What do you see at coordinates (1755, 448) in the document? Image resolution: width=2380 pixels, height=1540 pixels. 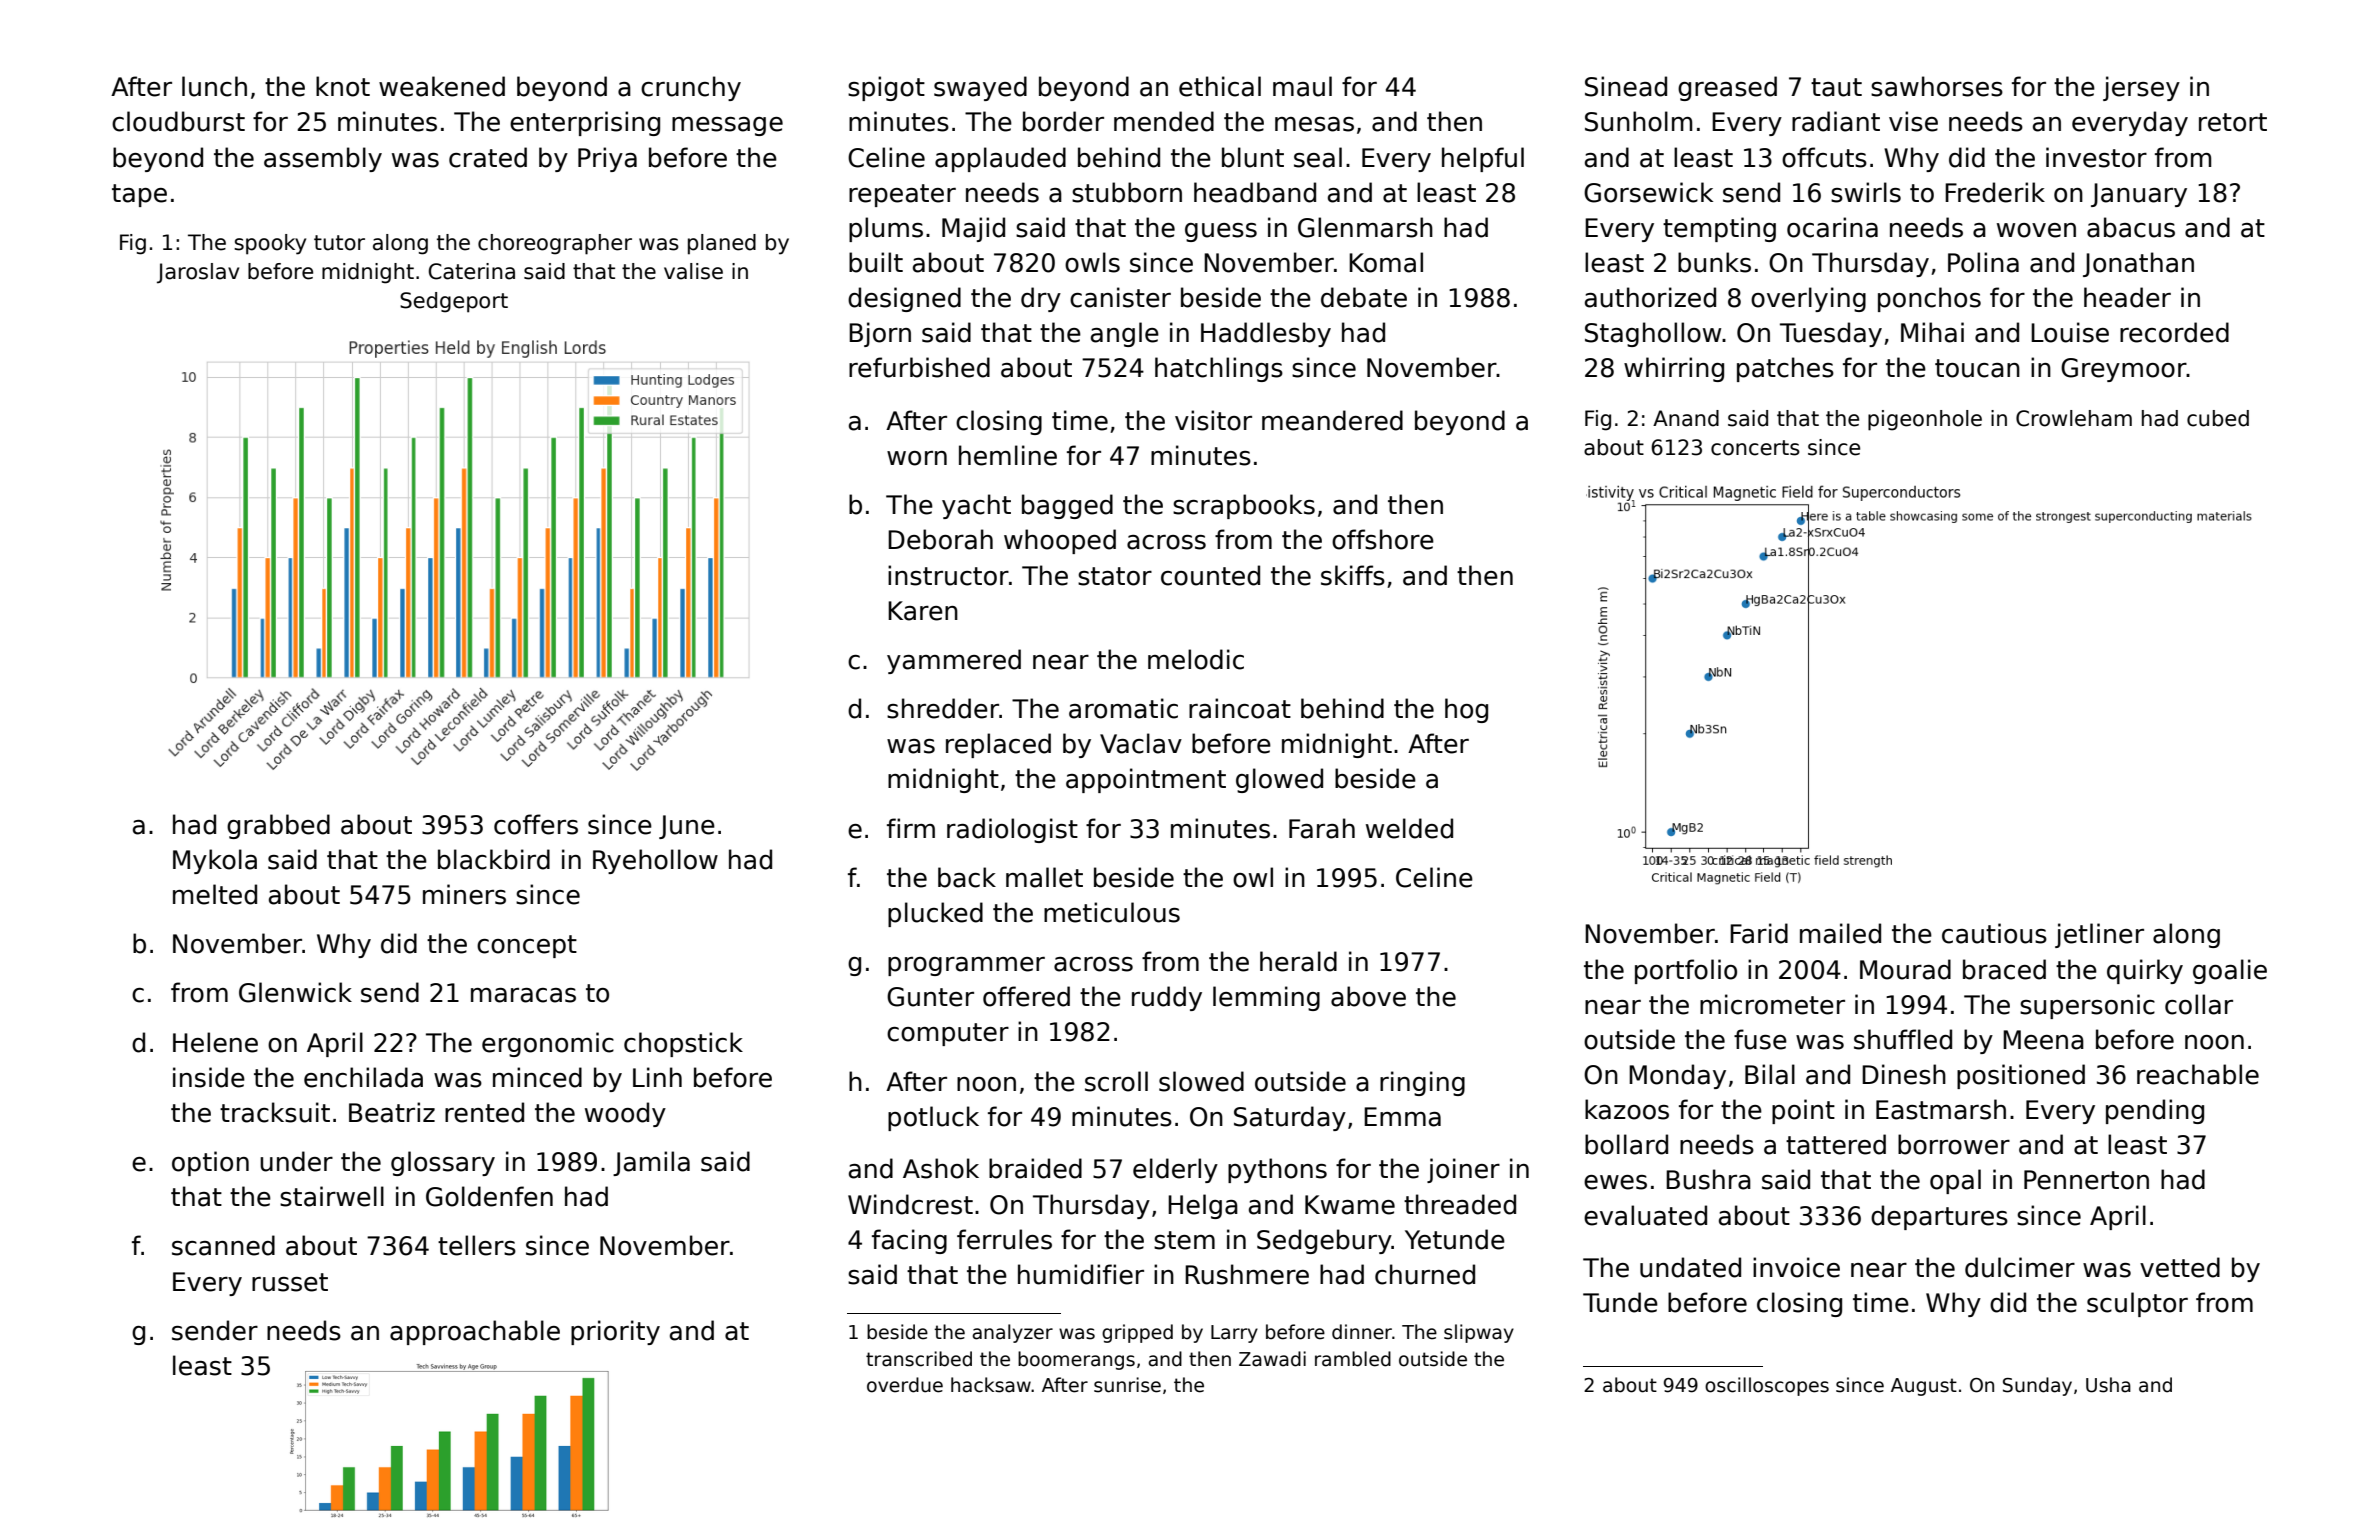 I see `concerts` at bounding box center [1755, 448].
